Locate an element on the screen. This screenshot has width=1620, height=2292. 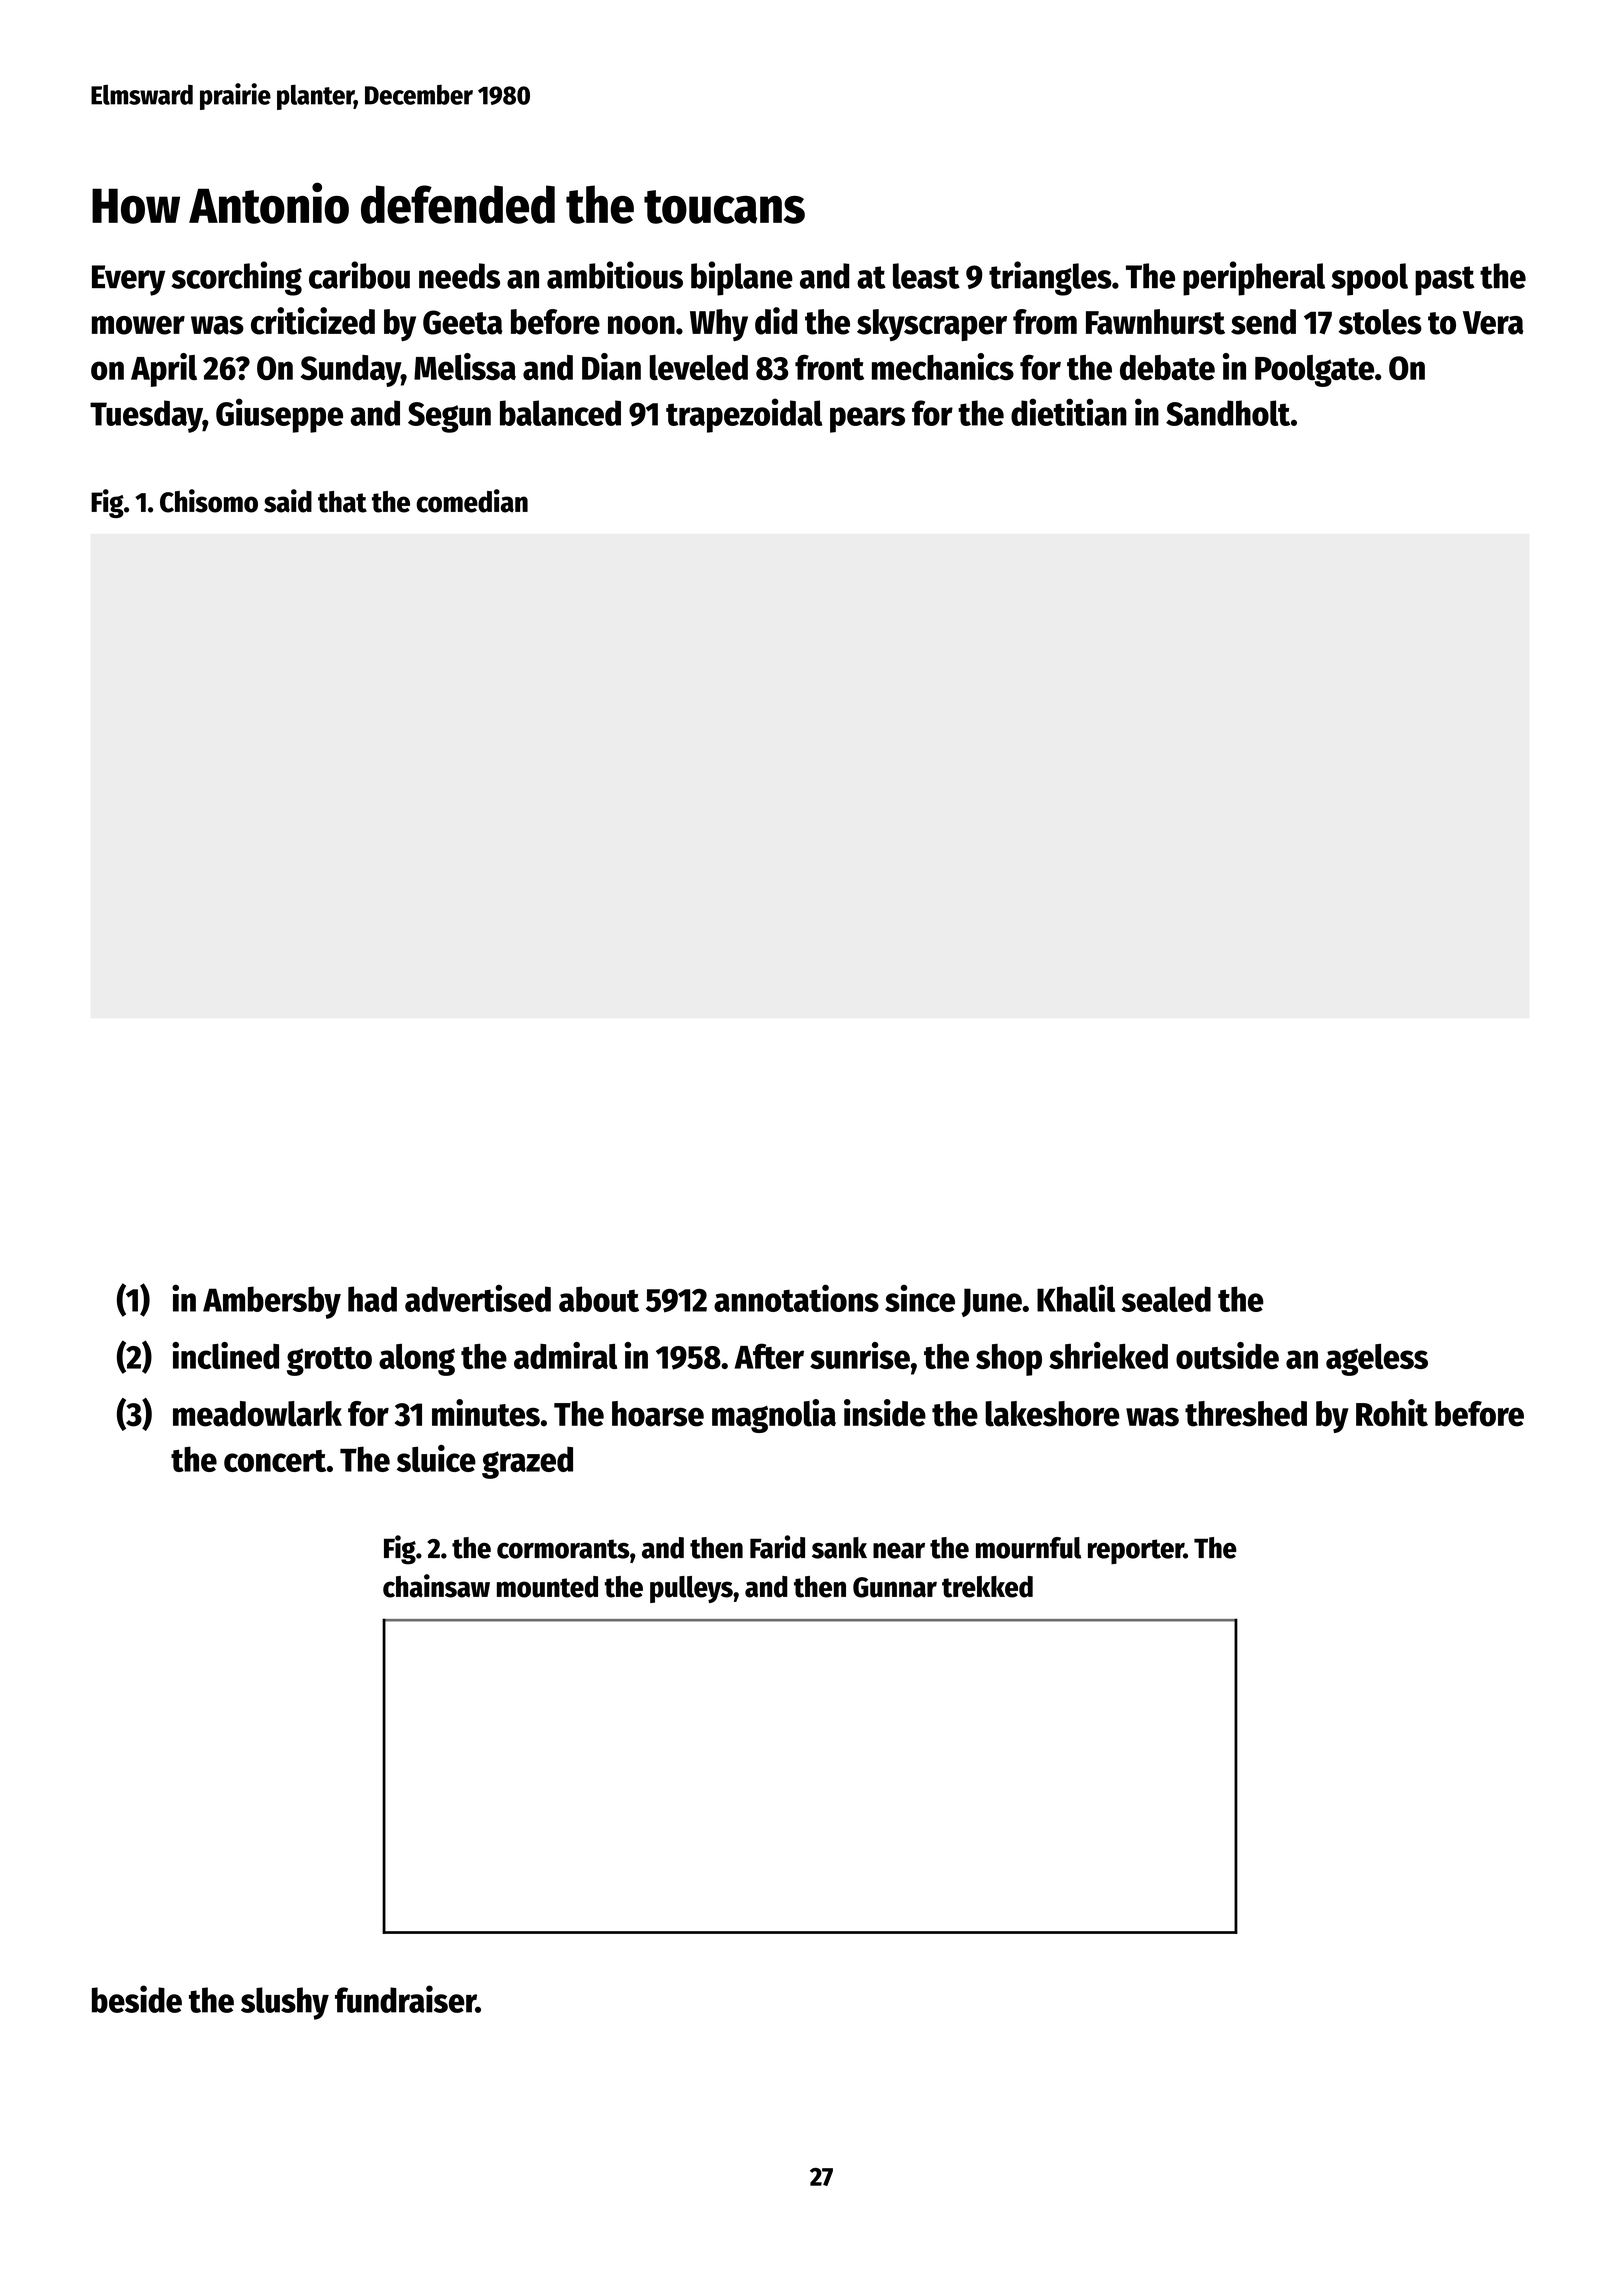
biplane is located at coordinates (742, 278).
